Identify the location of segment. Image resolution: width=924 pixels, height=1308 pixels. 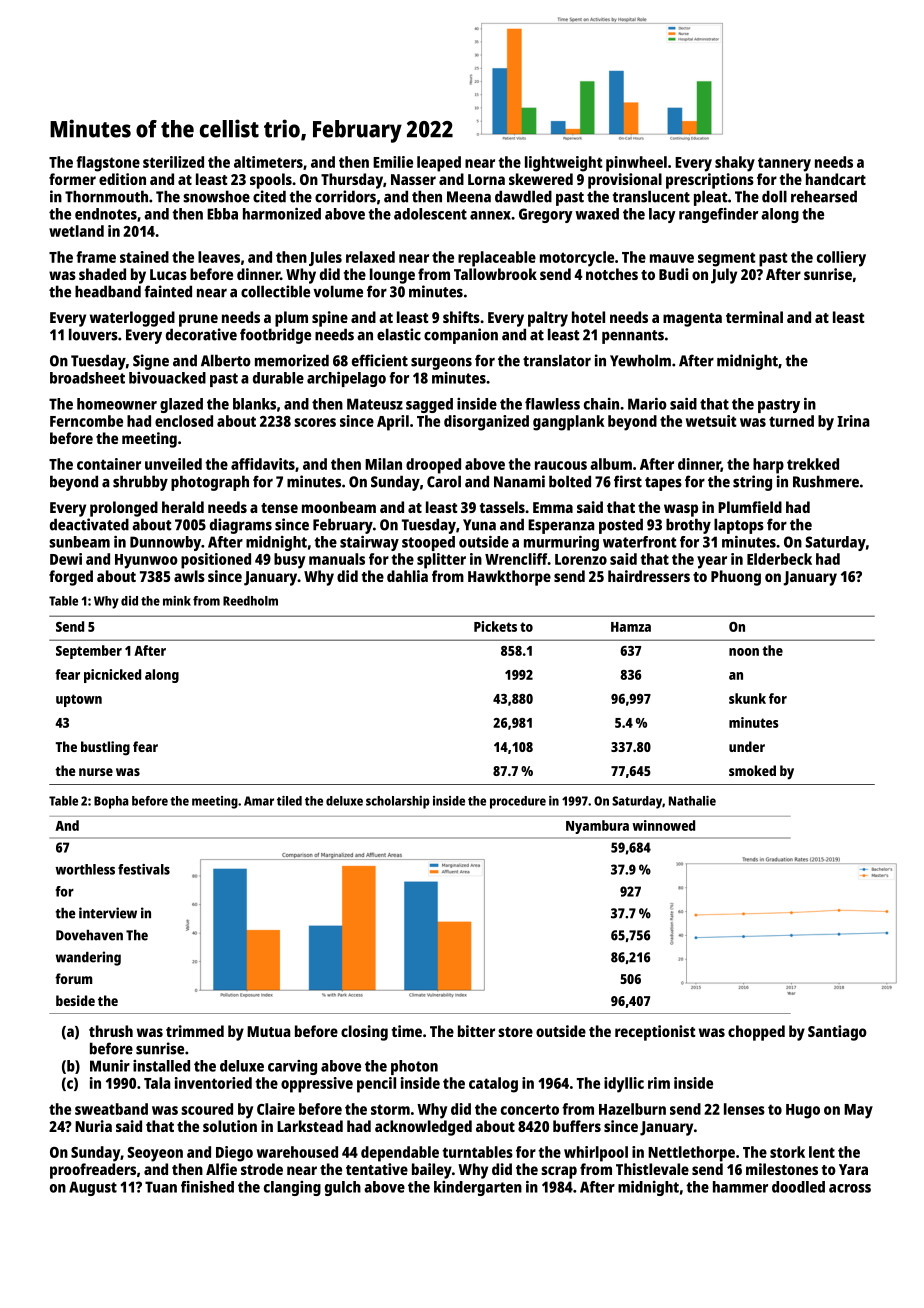
(727, 259).
